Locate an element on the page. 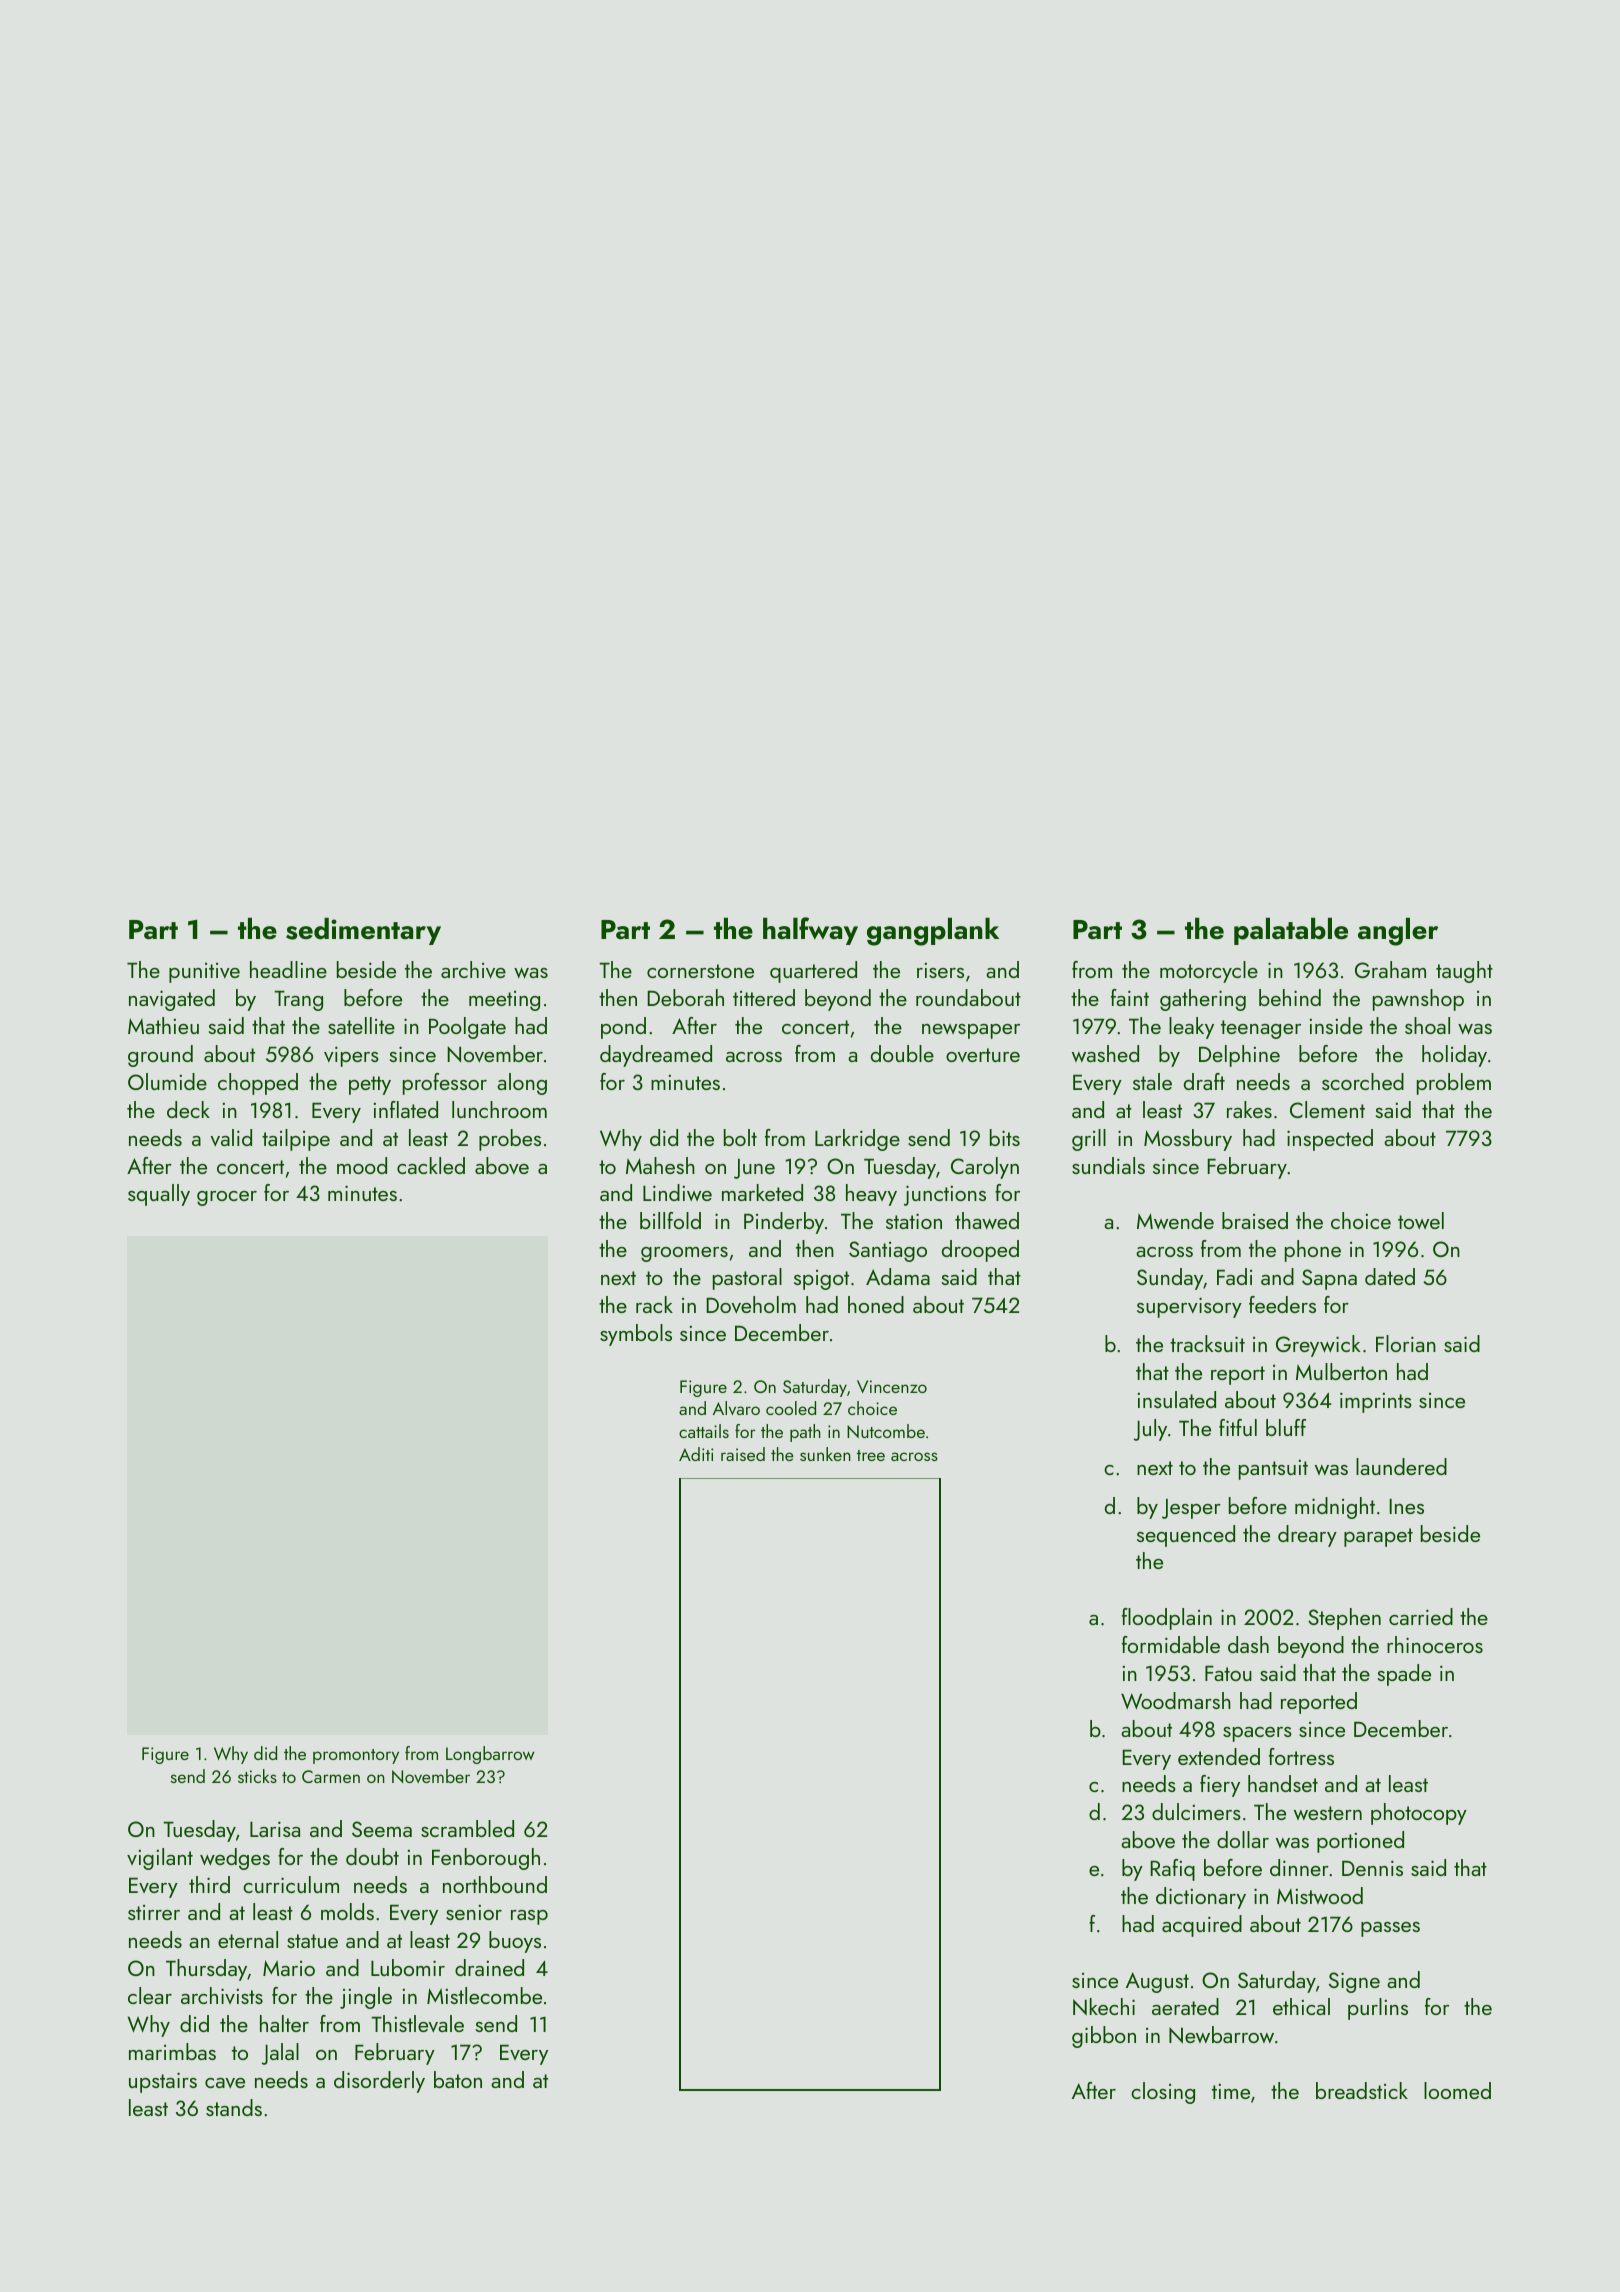 The width and height of the image is (1620, 2292). Aditi is located at coordinates (696, 1454).
